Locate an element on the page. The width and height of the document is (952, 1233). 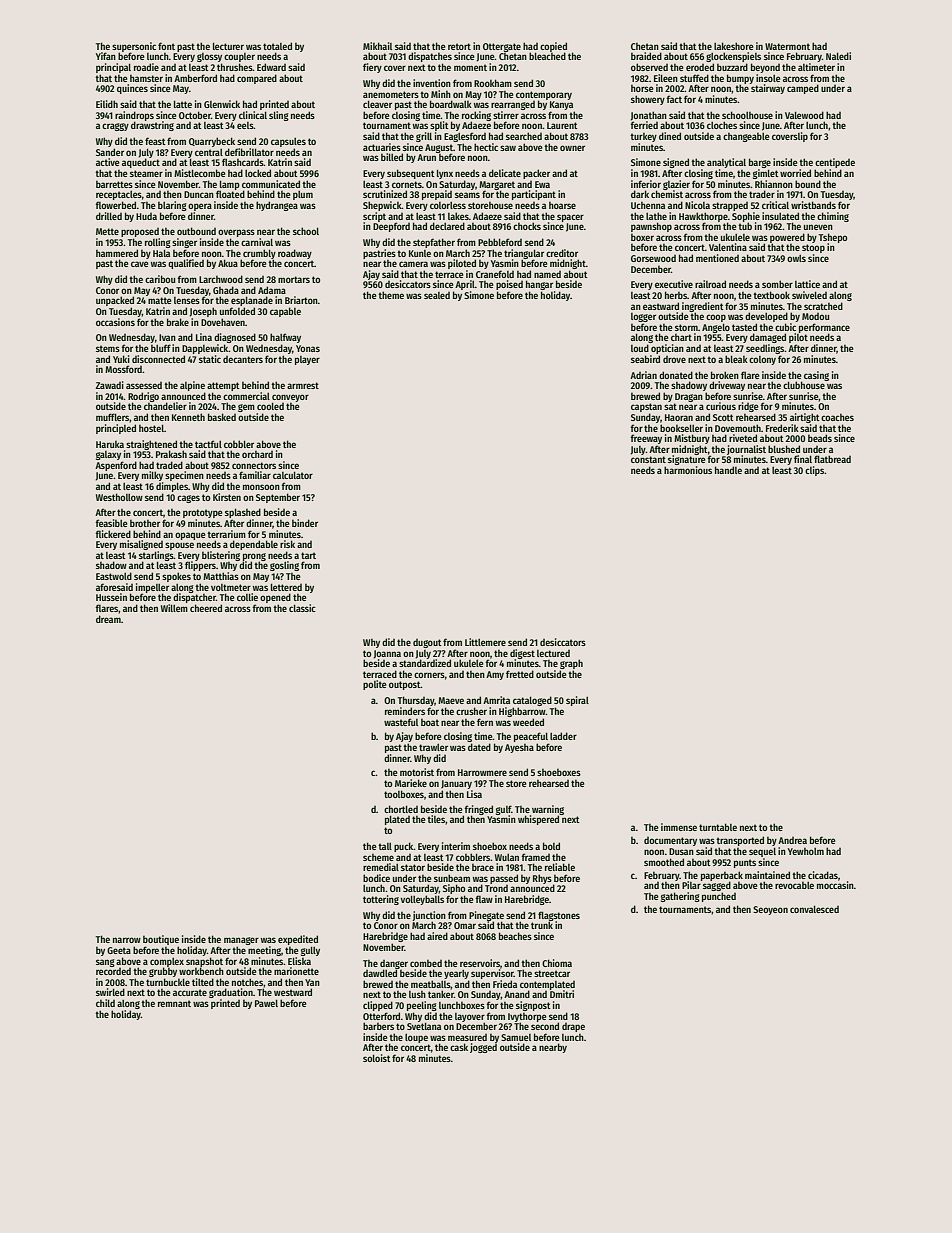
Amberford is located at coordinates (195, 78).
